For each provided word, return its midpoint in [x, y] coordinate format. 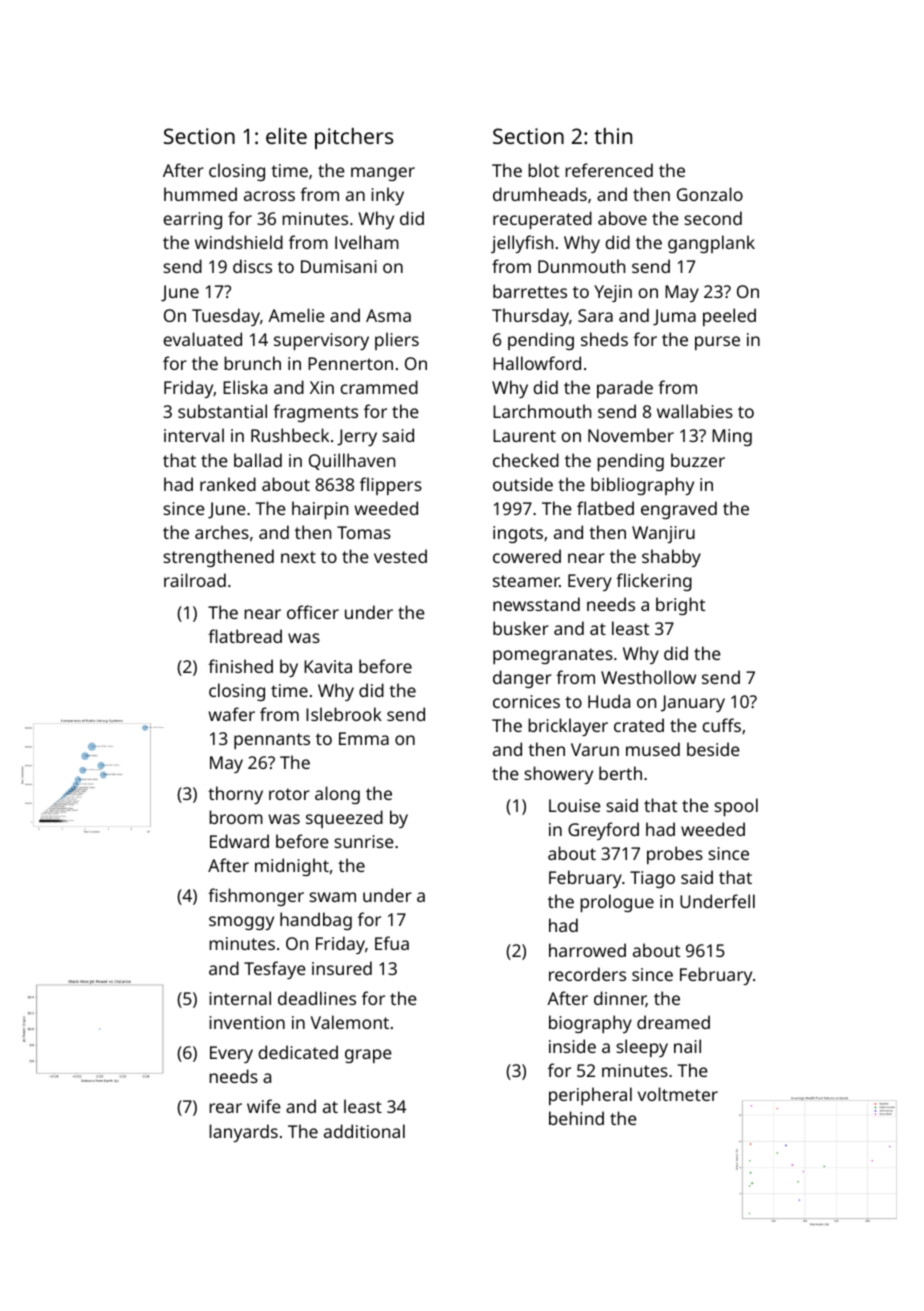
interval [194, 435]
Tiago [652, 879]
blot [543, 170]
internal [240, 998]
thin [613, 136]
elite [286, 136]
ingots [518, 534]
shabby [671, 558]
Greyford [603, 831]
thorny [235, 795]
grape [368, 1056]
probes [675, 855]
